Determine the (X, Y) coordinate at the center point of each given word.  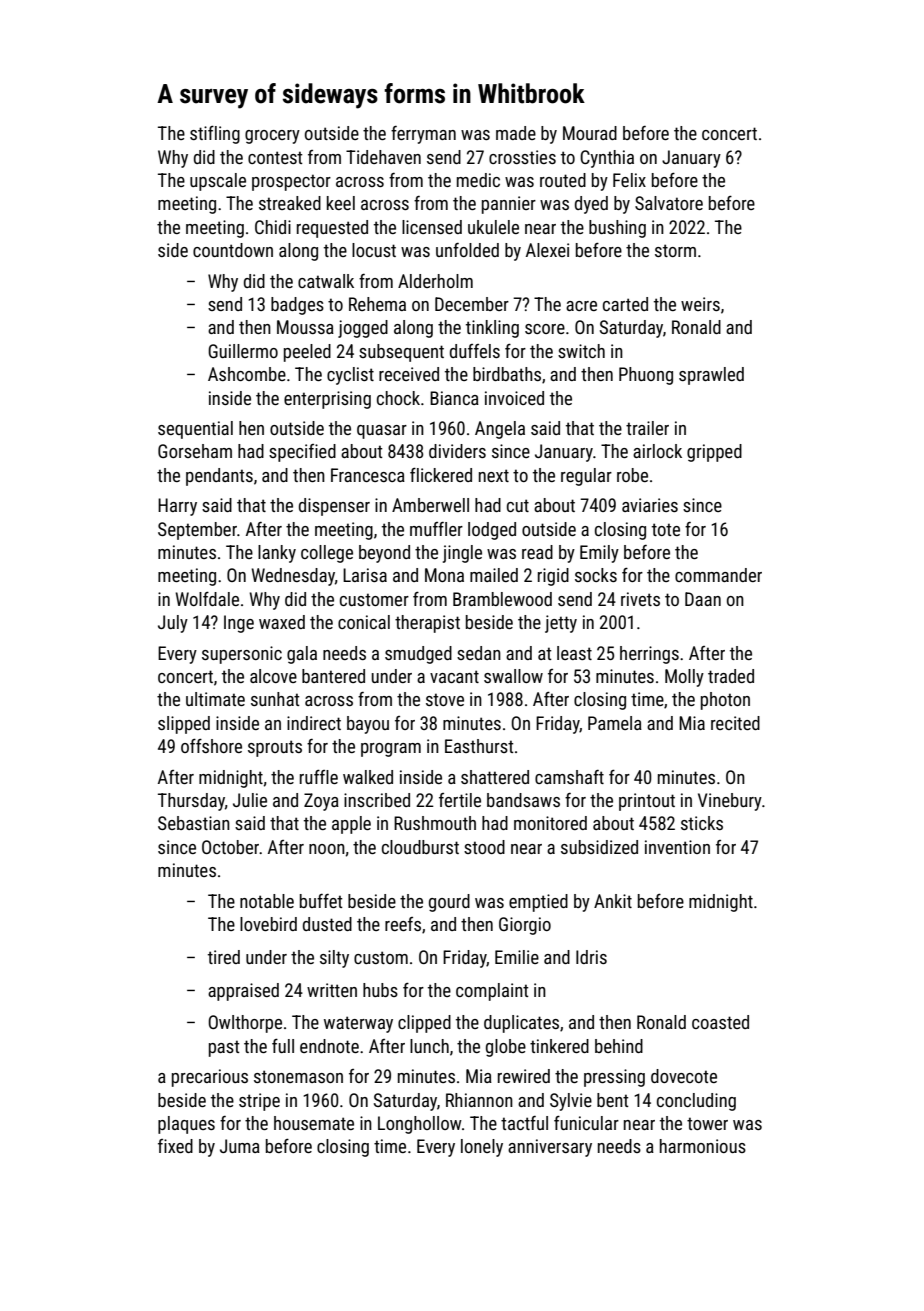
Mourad (590, 133)
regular (586, 477)
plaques (186, 1125)
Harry (177, 507)
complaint (492, 992)
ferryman (423, 135)
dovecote (684, 1076)
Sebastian (194, 823)
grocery (272, 137)
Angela (500, 430)
